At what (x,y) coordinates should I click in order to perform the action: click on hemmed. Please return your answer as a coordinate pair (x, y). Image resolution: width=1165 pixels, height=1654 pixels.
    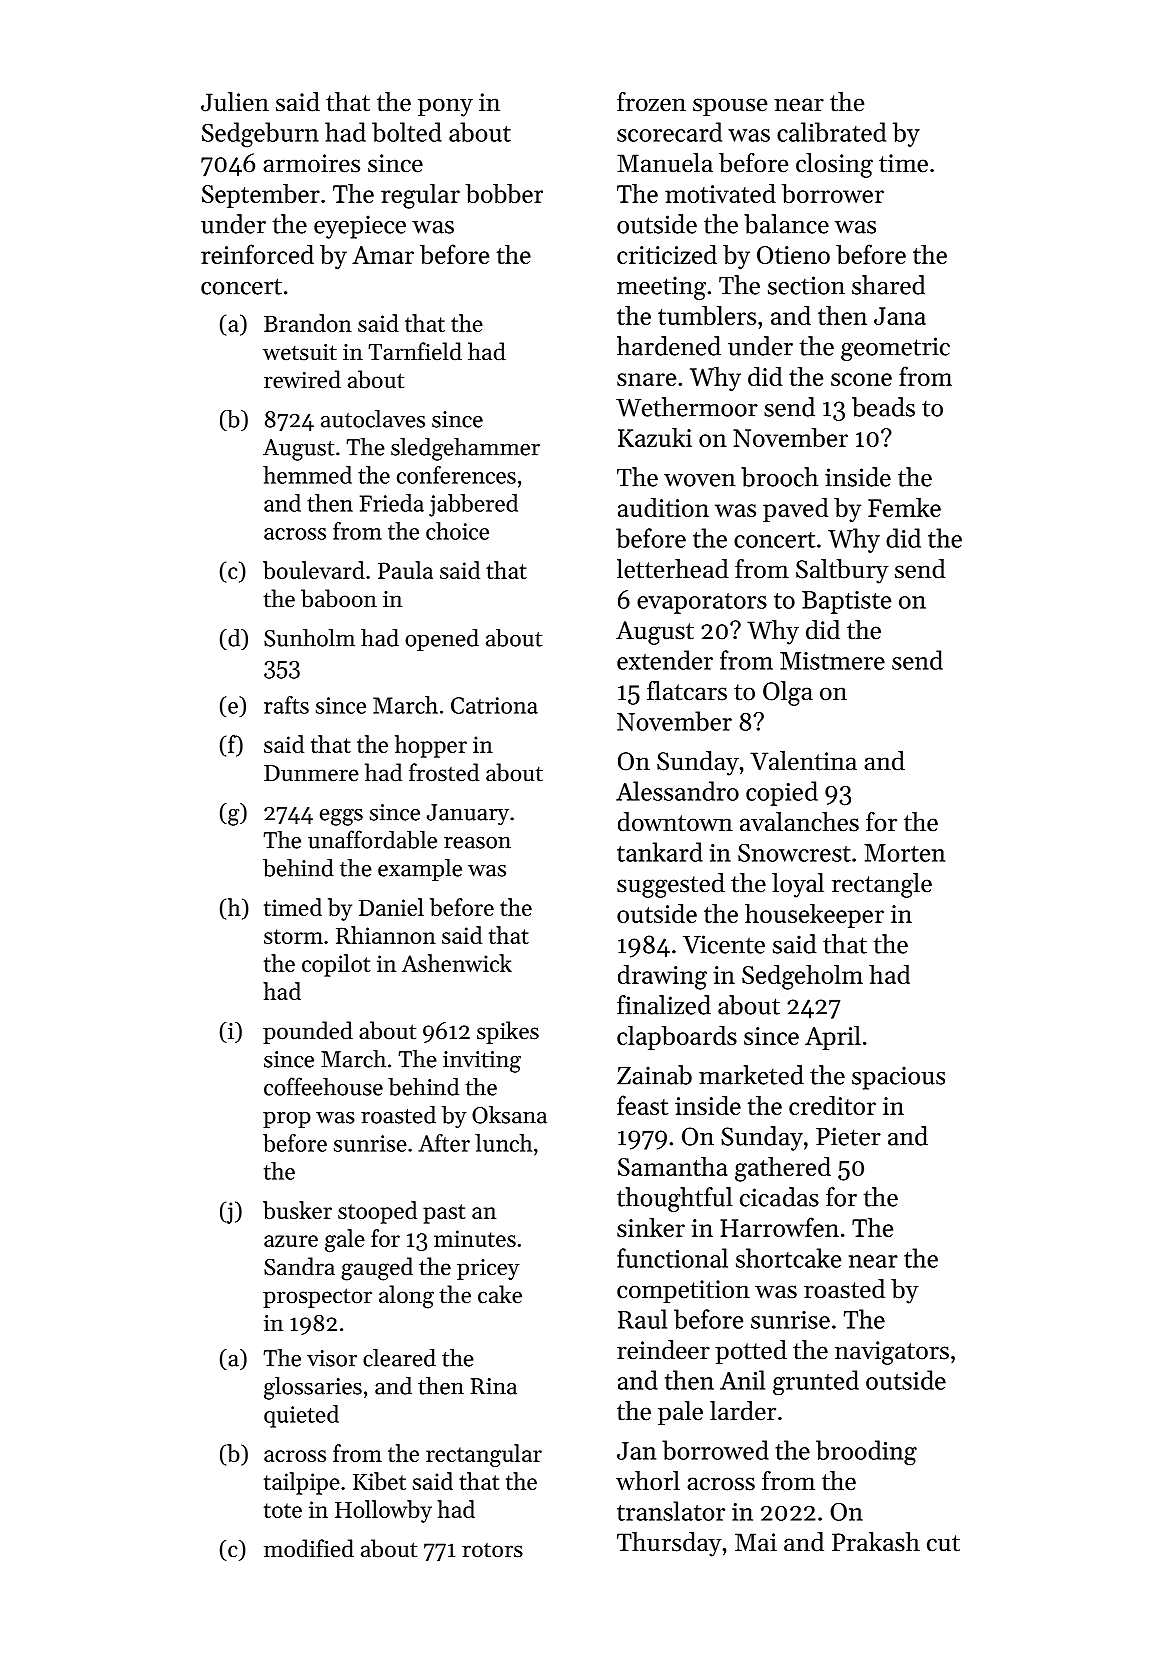
    Looking at the image, I should click on (307, 475).
